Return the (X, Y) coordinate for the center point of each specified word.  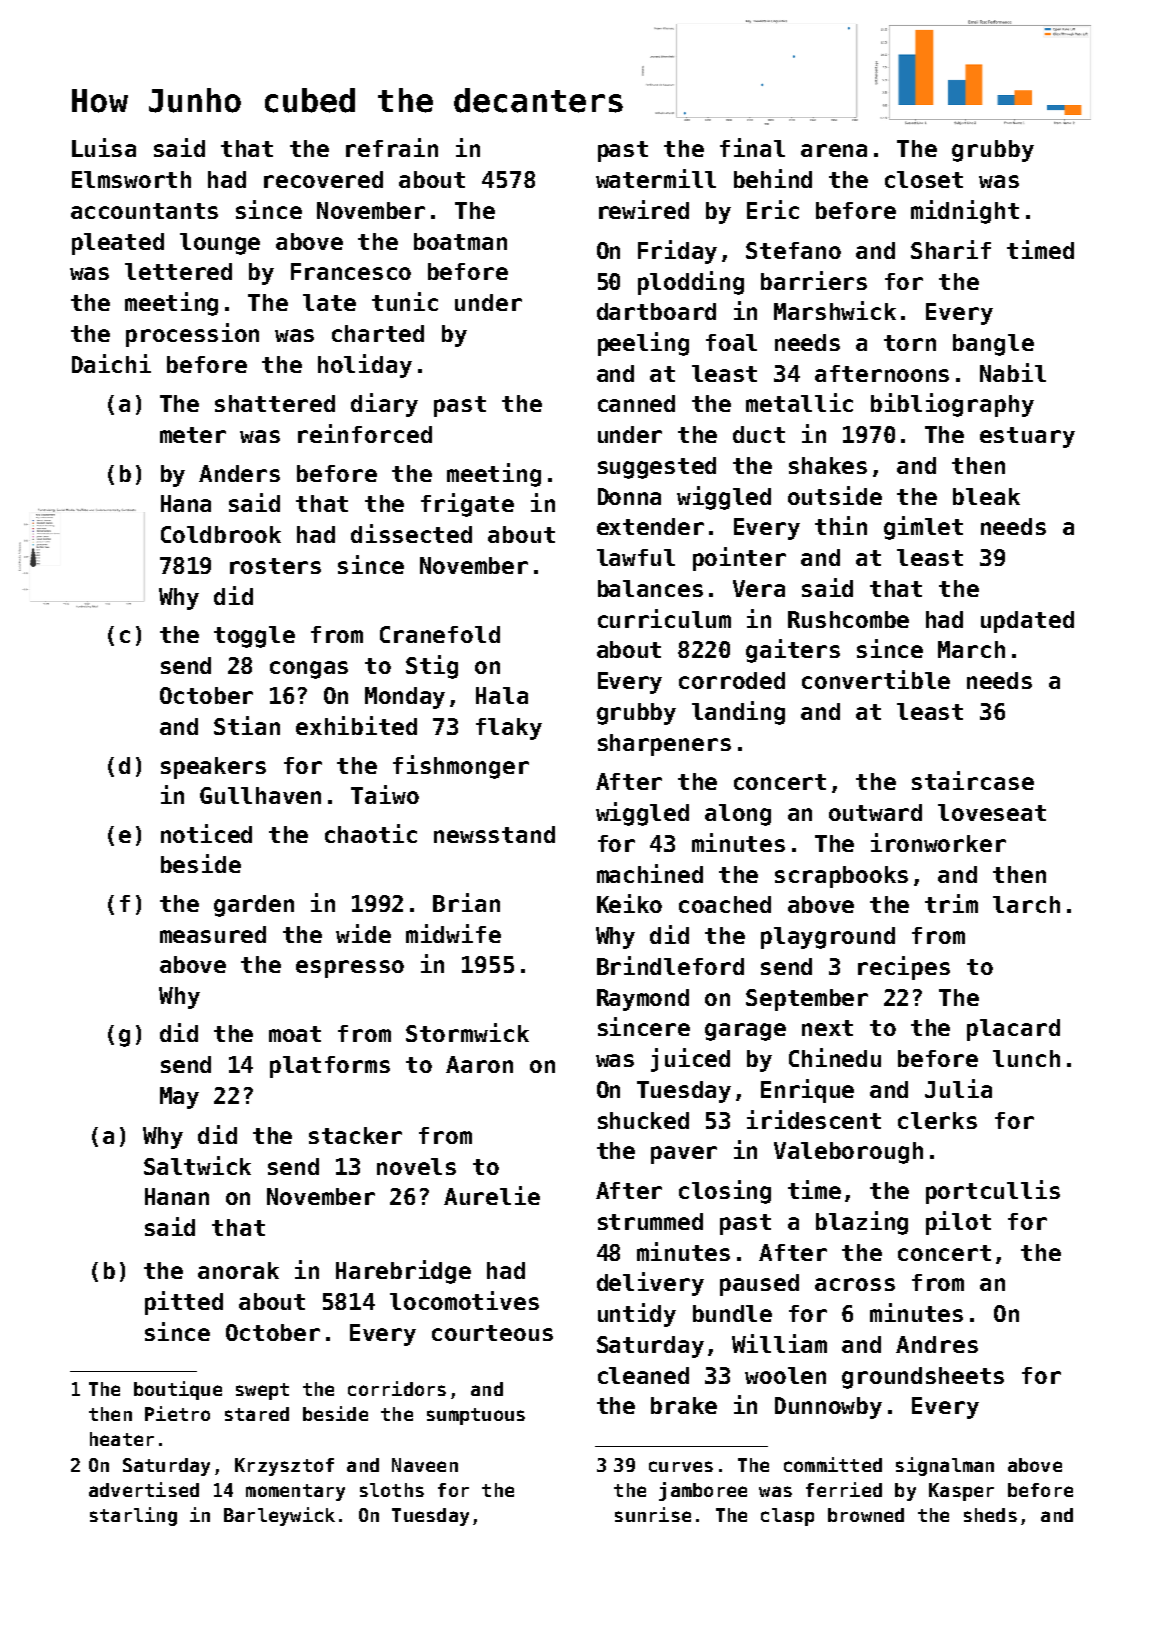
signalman (945, 1466)
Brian (466, 902)
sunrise (653, 1514)
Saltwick (197, 1165)
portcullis (993, 1192)
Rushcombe (848, 619)
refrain (392, 147)
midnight (965, 212)
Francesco (351, 271)
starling (133, 1516)
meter (193, 435)
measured (213, 934)
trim (951, 903)
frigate (467, 505)
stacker (355, 1135)
